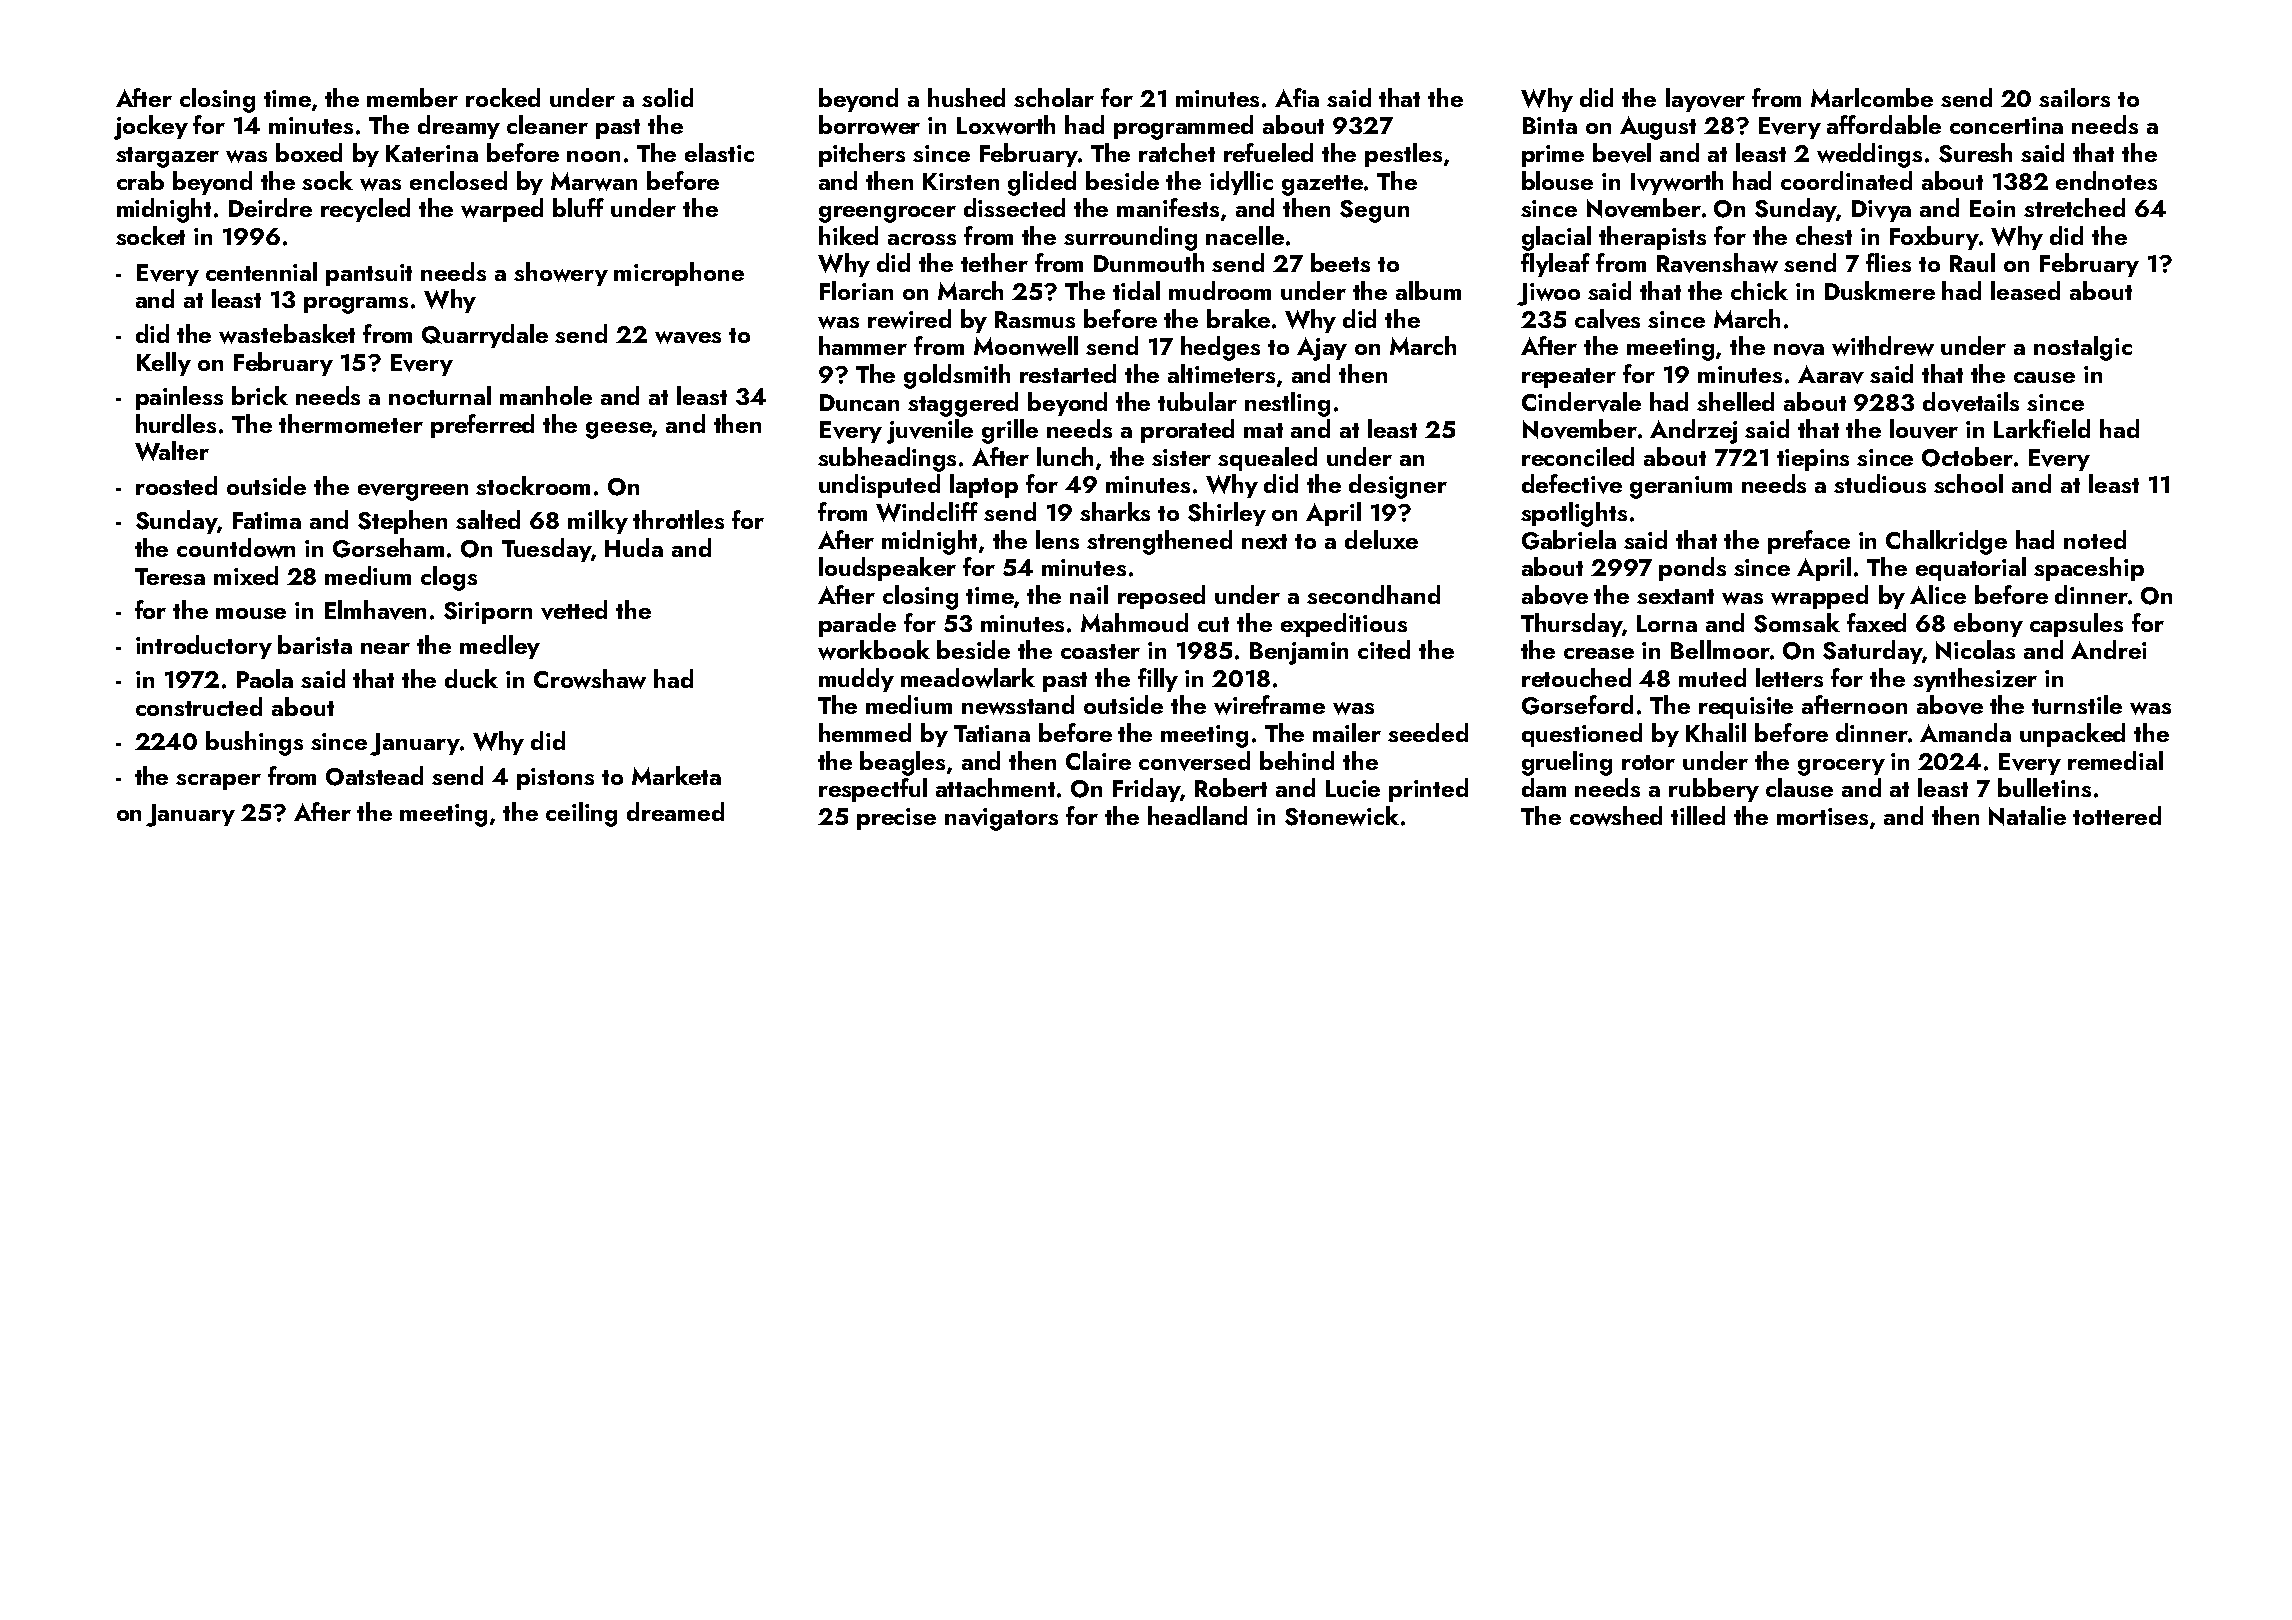 This image has width=2292, height=1620. What do you see at coordinates (1735, 401) in the image?
I see `shelled` at bounding box center [1735, 401].
